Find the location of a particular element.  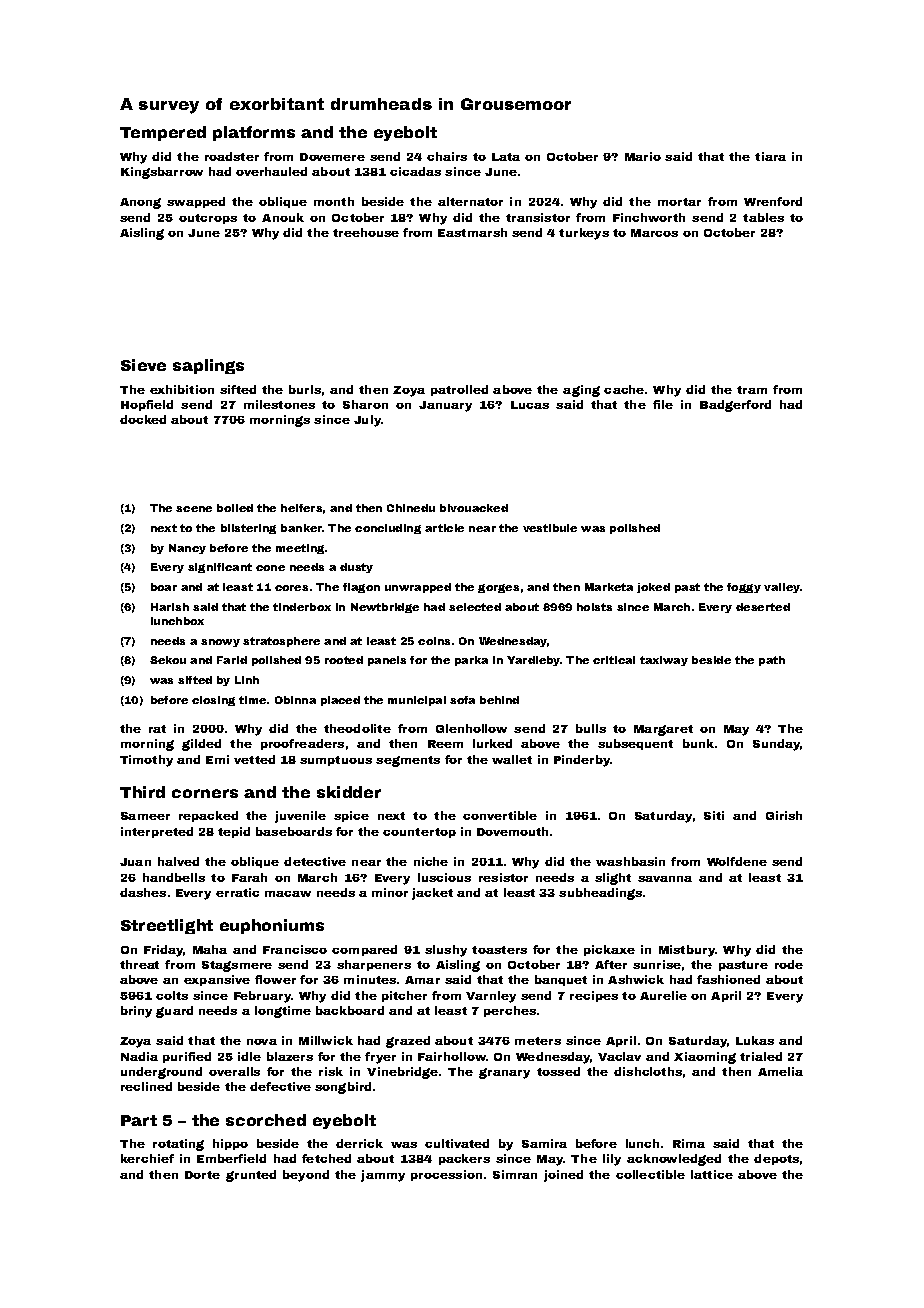

parka is located at coordinates (471, 661).
